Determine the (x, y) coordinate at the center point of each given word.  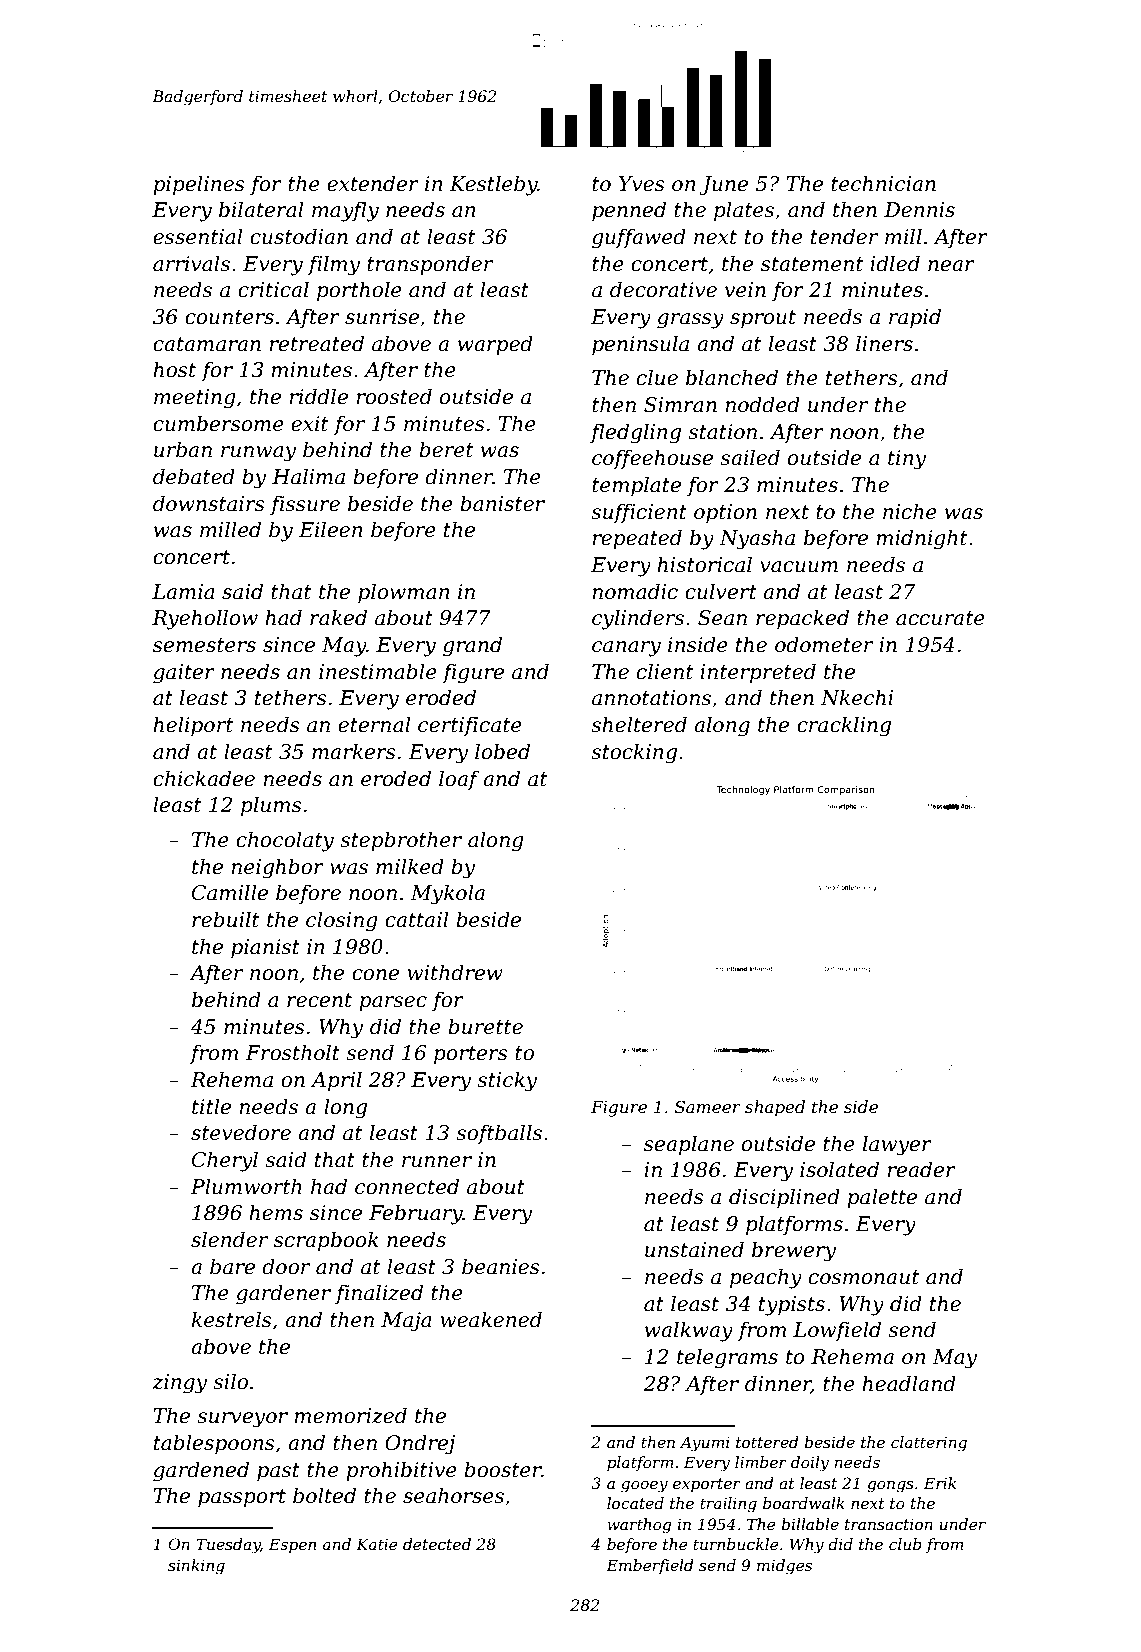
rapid (915, 318)
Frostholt (292, 1052)
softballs (499, 1134)
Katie (376, 1544)
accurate (940, 618)
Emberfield (650, 1566)
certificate (470, 726)
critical (273, 289)
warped (495, 345)
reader (922, 1169)
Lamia (183, 592)
